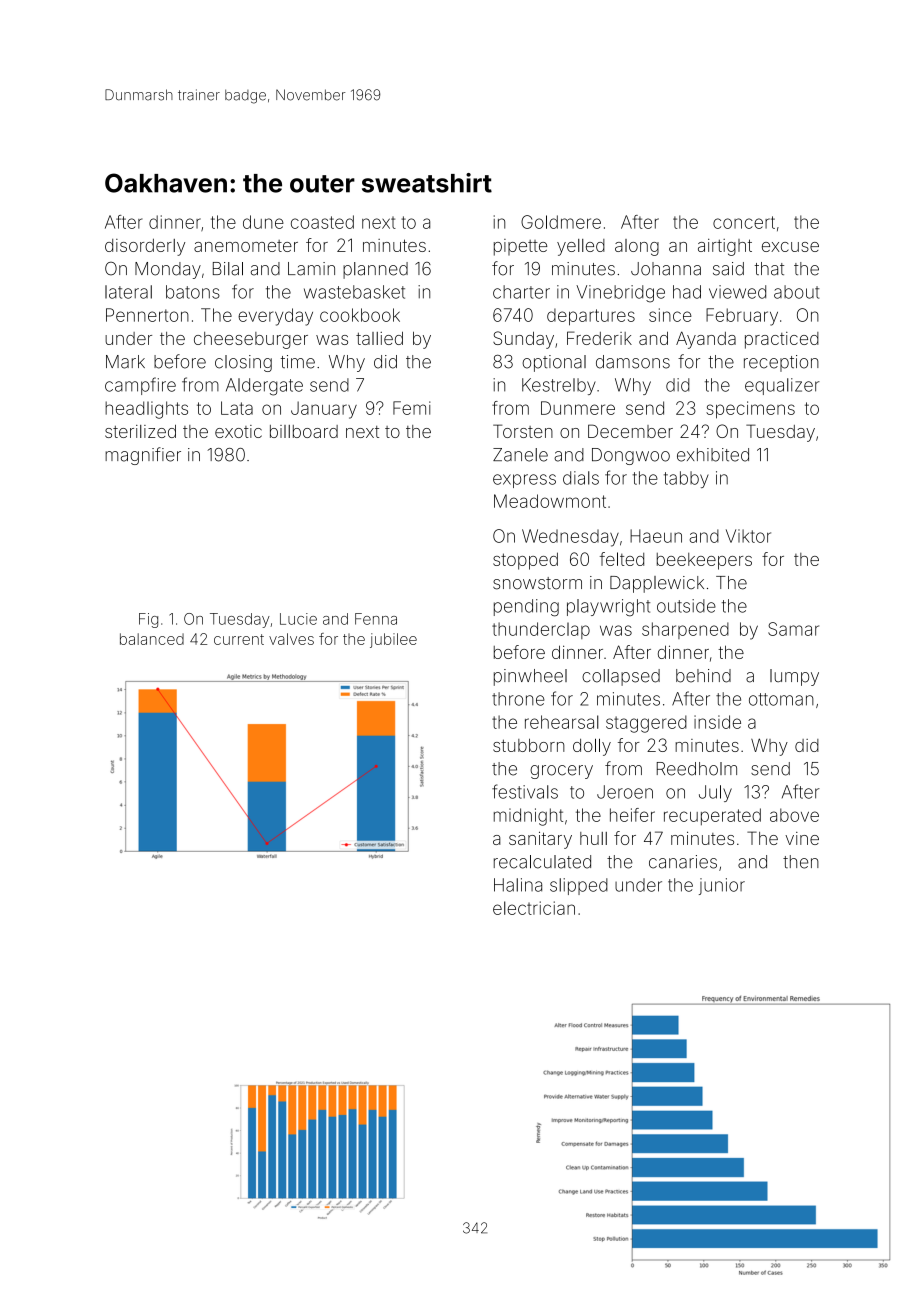 Image resolution: width=924 pixels, height=1311 pixels. Describe the element at coordinates (781, 363) in the screenshot. I see `reception` at that location.
